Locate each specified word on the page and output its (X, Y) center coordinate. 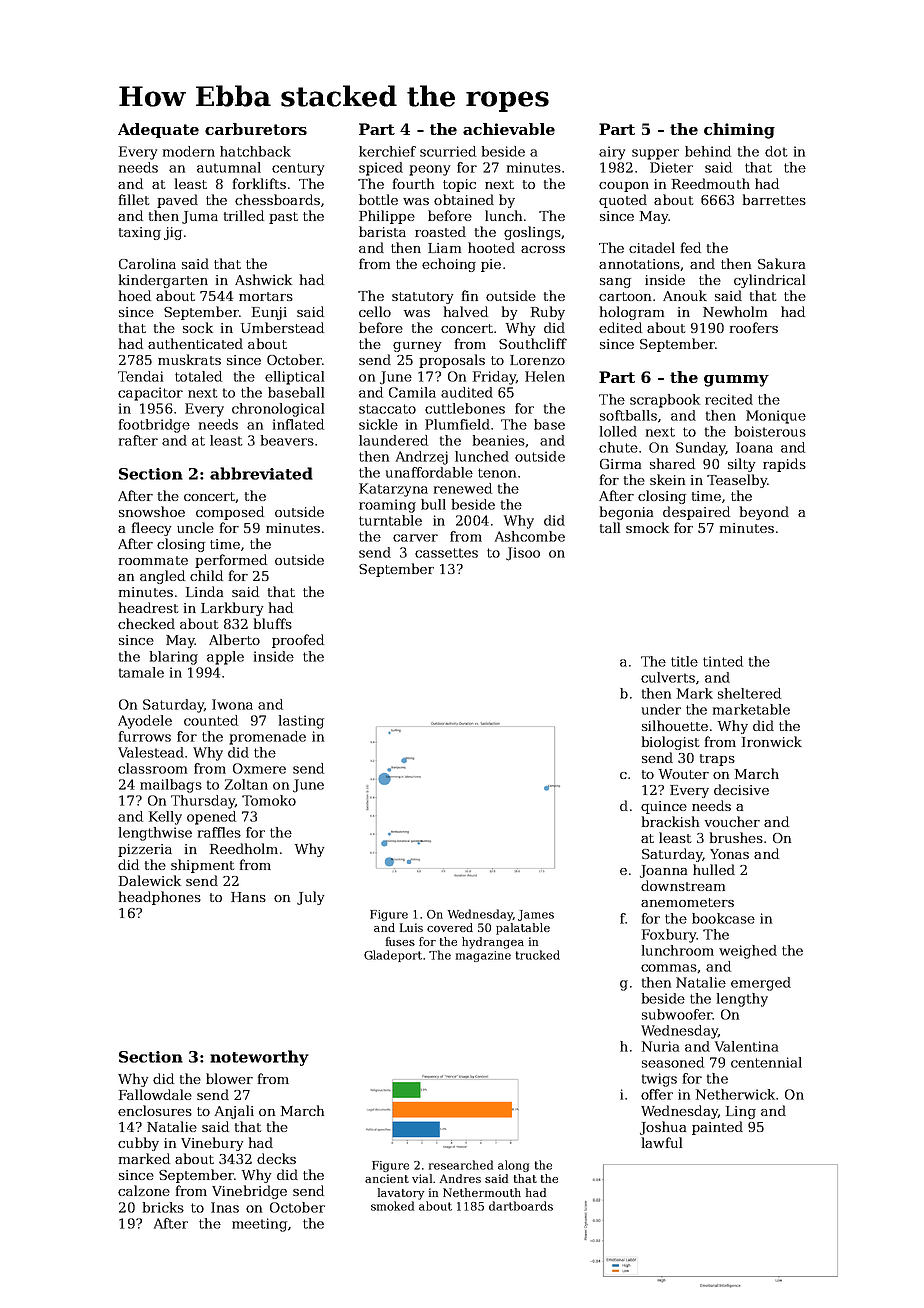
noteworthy (259, 1058)
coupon (624, 187)
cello (375, 311)
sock (198, 327)
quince (664, 807)
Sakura (781, 263)
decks (276, 1158)
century (298, 169)
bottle (378, 199)
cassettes (446, 553)
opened (211, 818)
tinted (723, 661)
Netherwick (735, 1094)
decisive (741, 789)
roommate (153, 560)
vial (422, 1178)
